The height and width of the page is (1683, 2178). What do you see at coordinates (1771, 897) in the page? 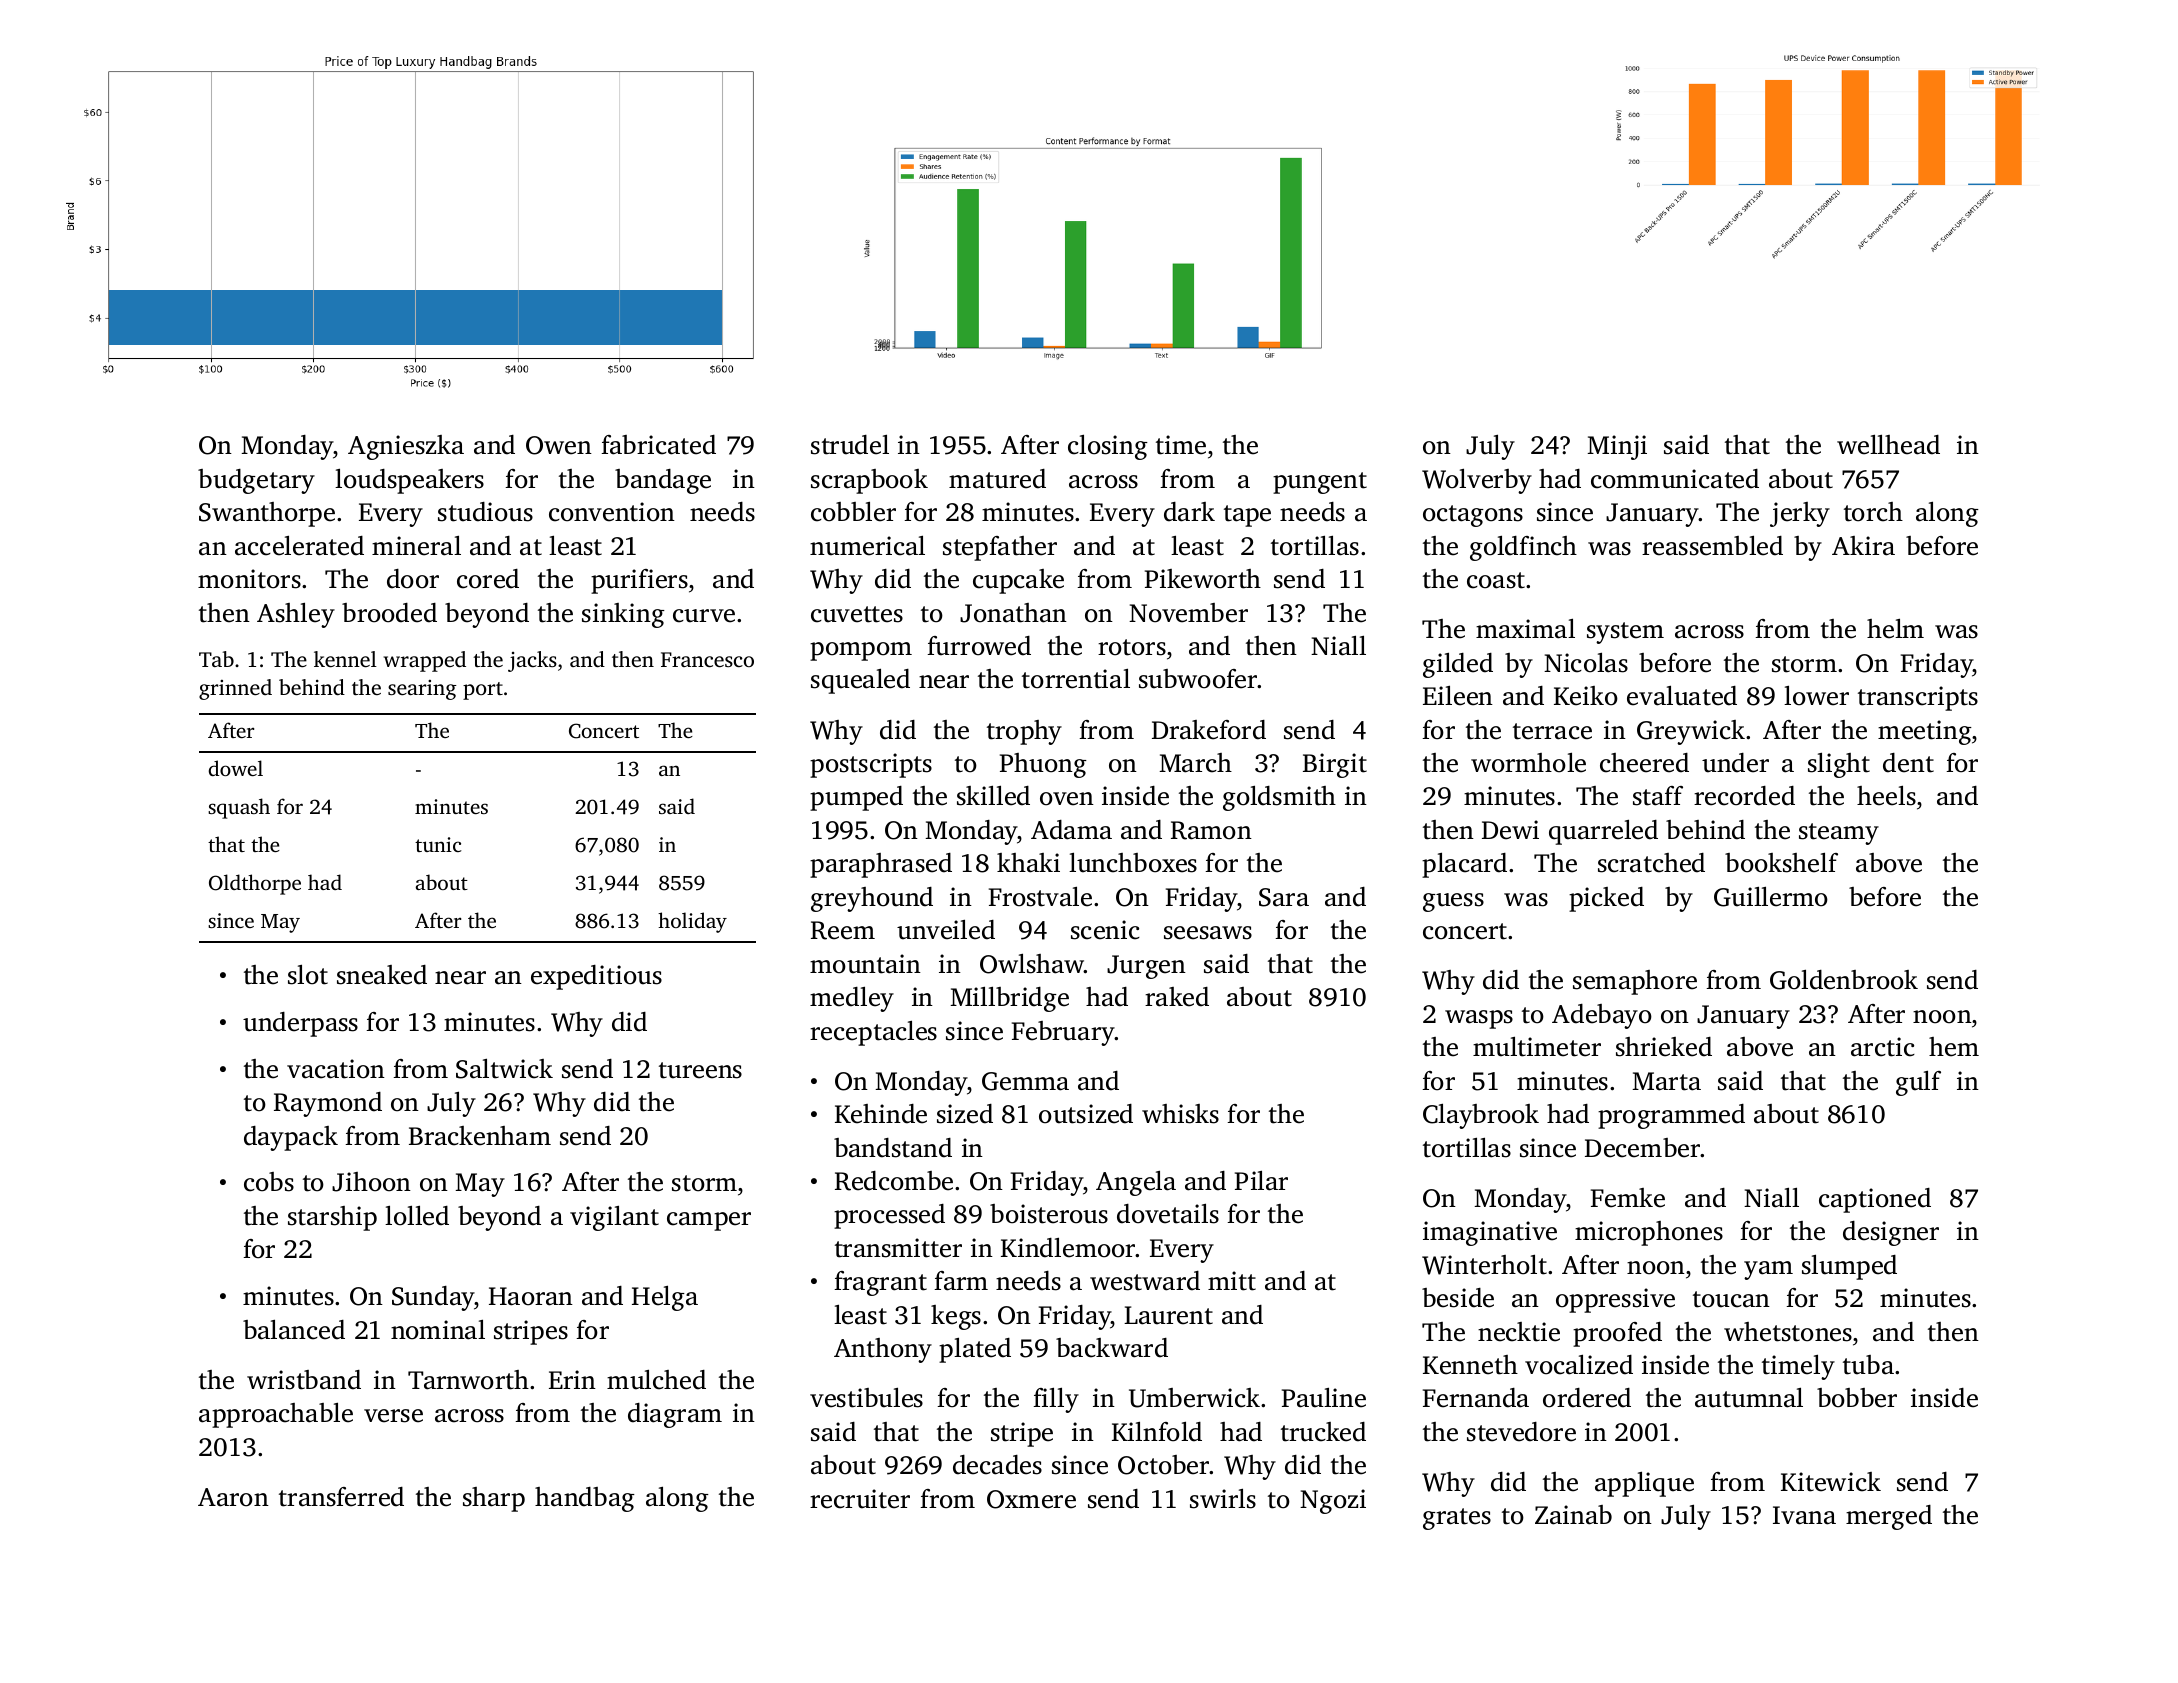
I see `Guillermo` at bounding box center [1771, 897].
